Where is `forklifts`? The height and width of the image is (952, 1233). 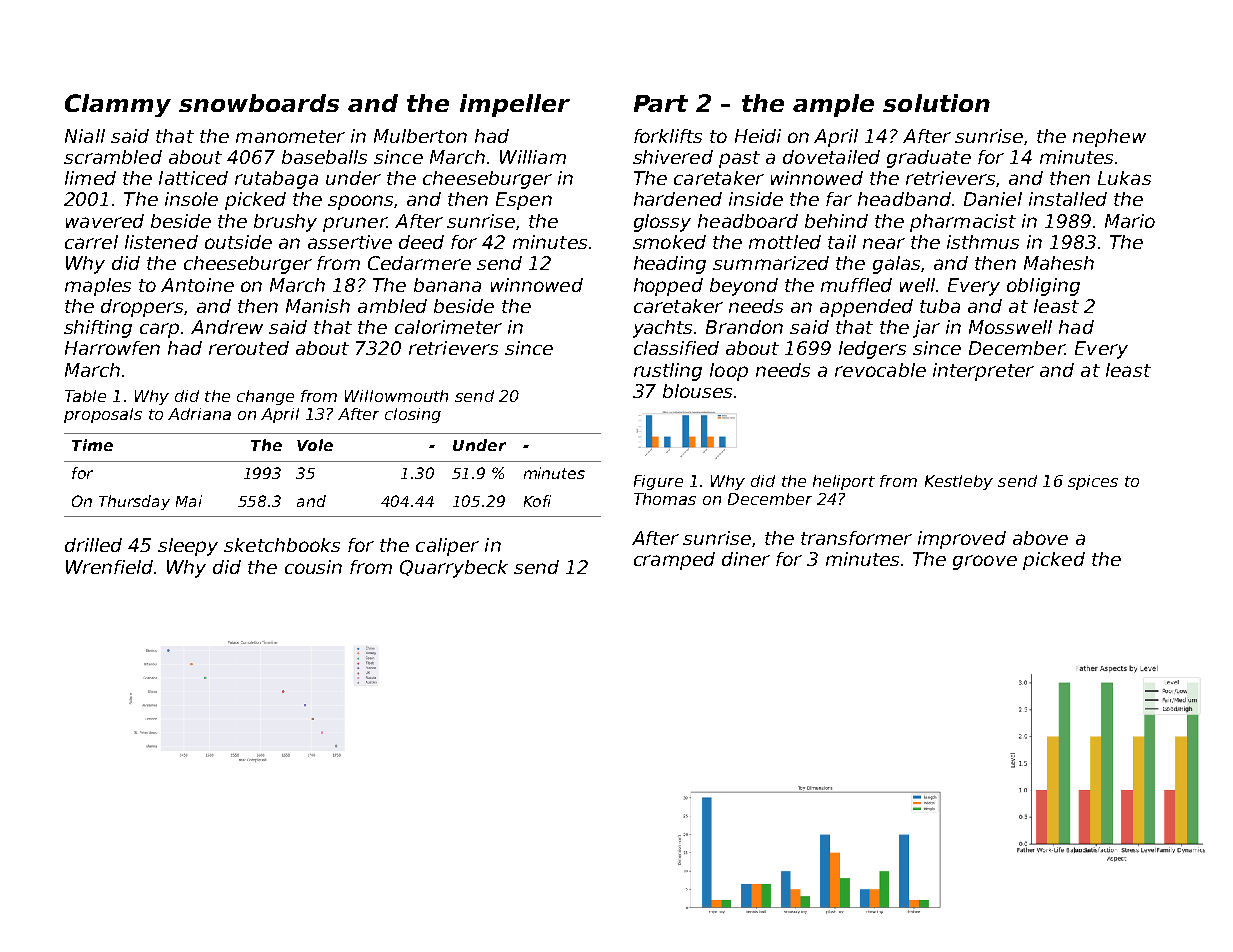
forklifts is located at coordinates (668, 136).
